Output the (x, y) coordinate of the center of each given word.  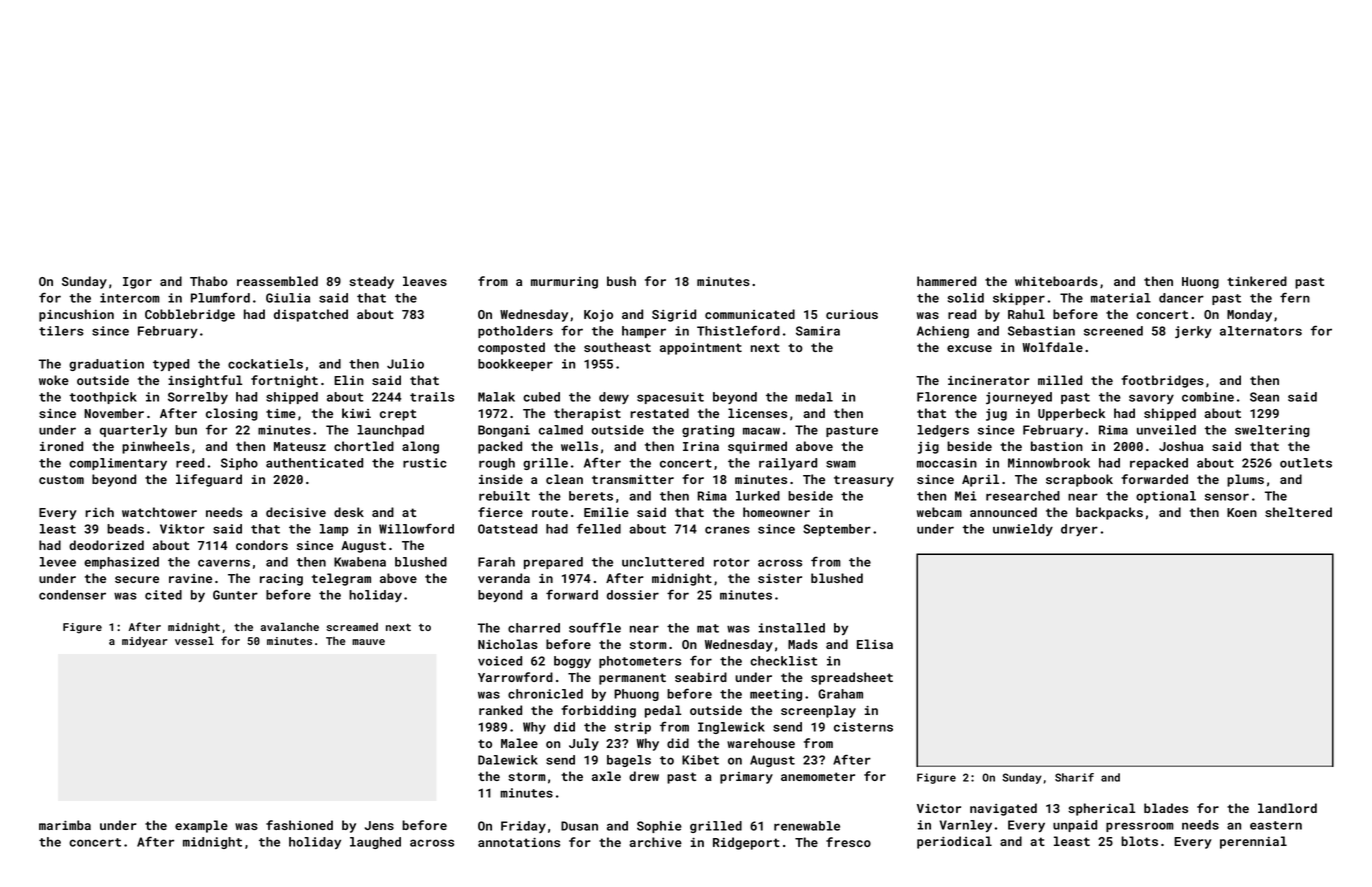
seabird (701, 677)
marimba (65, 825)
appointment (701, 349)
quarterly (133, 431)
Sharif (1074, 777)
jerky (1193, 332)
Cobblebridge (190, 315)
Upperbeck (1071, 414)
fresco (848, 842)
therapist (587, 414)
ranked (500, 710)
